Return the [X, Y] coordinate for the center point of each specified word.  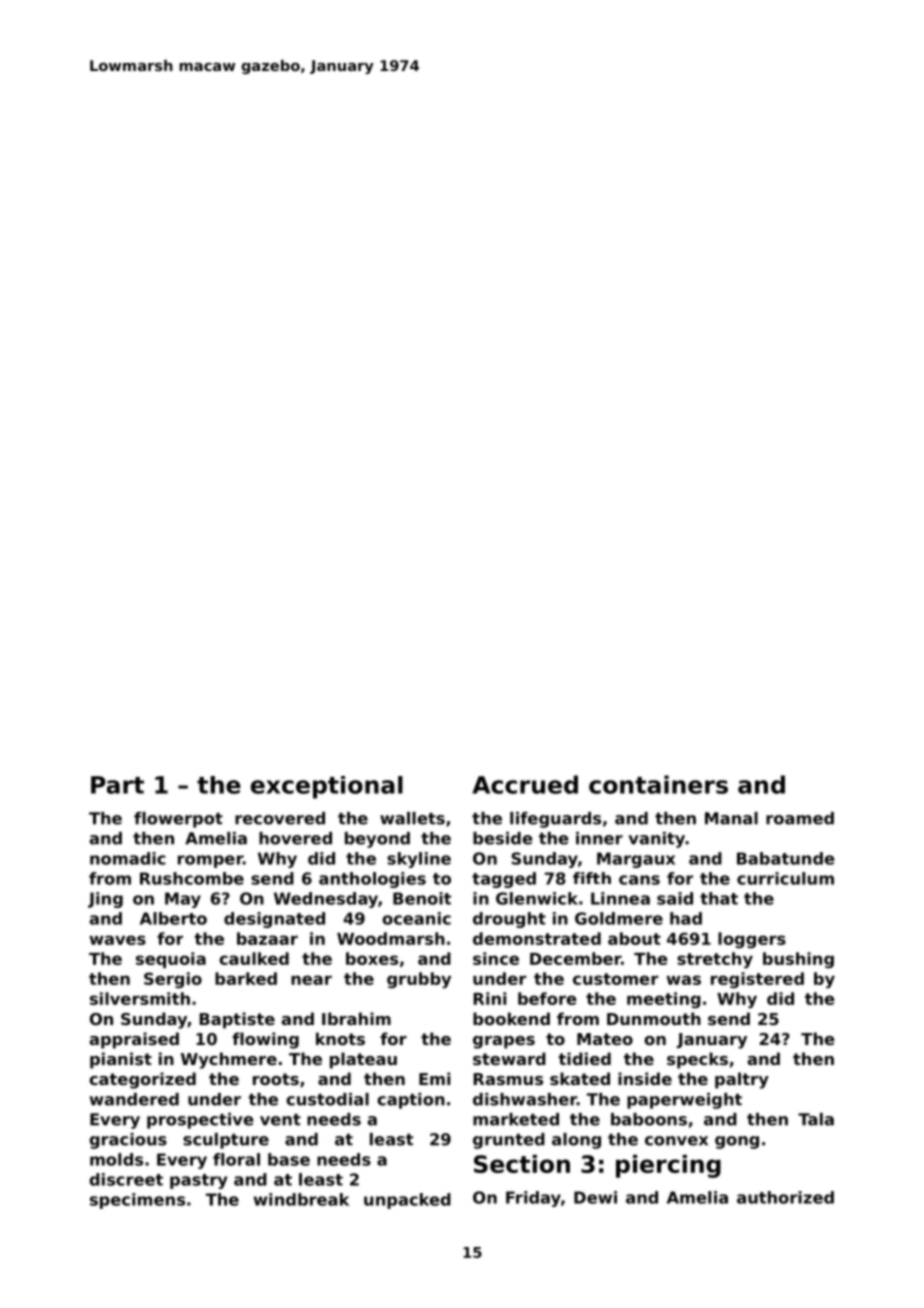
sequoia [171, 960]
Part [117, 785]
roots [276, 1079]
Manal [731, 818]
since [496, 958]
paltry [742, 1080]
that [719, 898]
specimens [137, 1201]
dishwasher [525, 1099]
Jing [105, 900]
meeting [664, 1000]
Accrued [525, 784]
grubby [419, 980]
